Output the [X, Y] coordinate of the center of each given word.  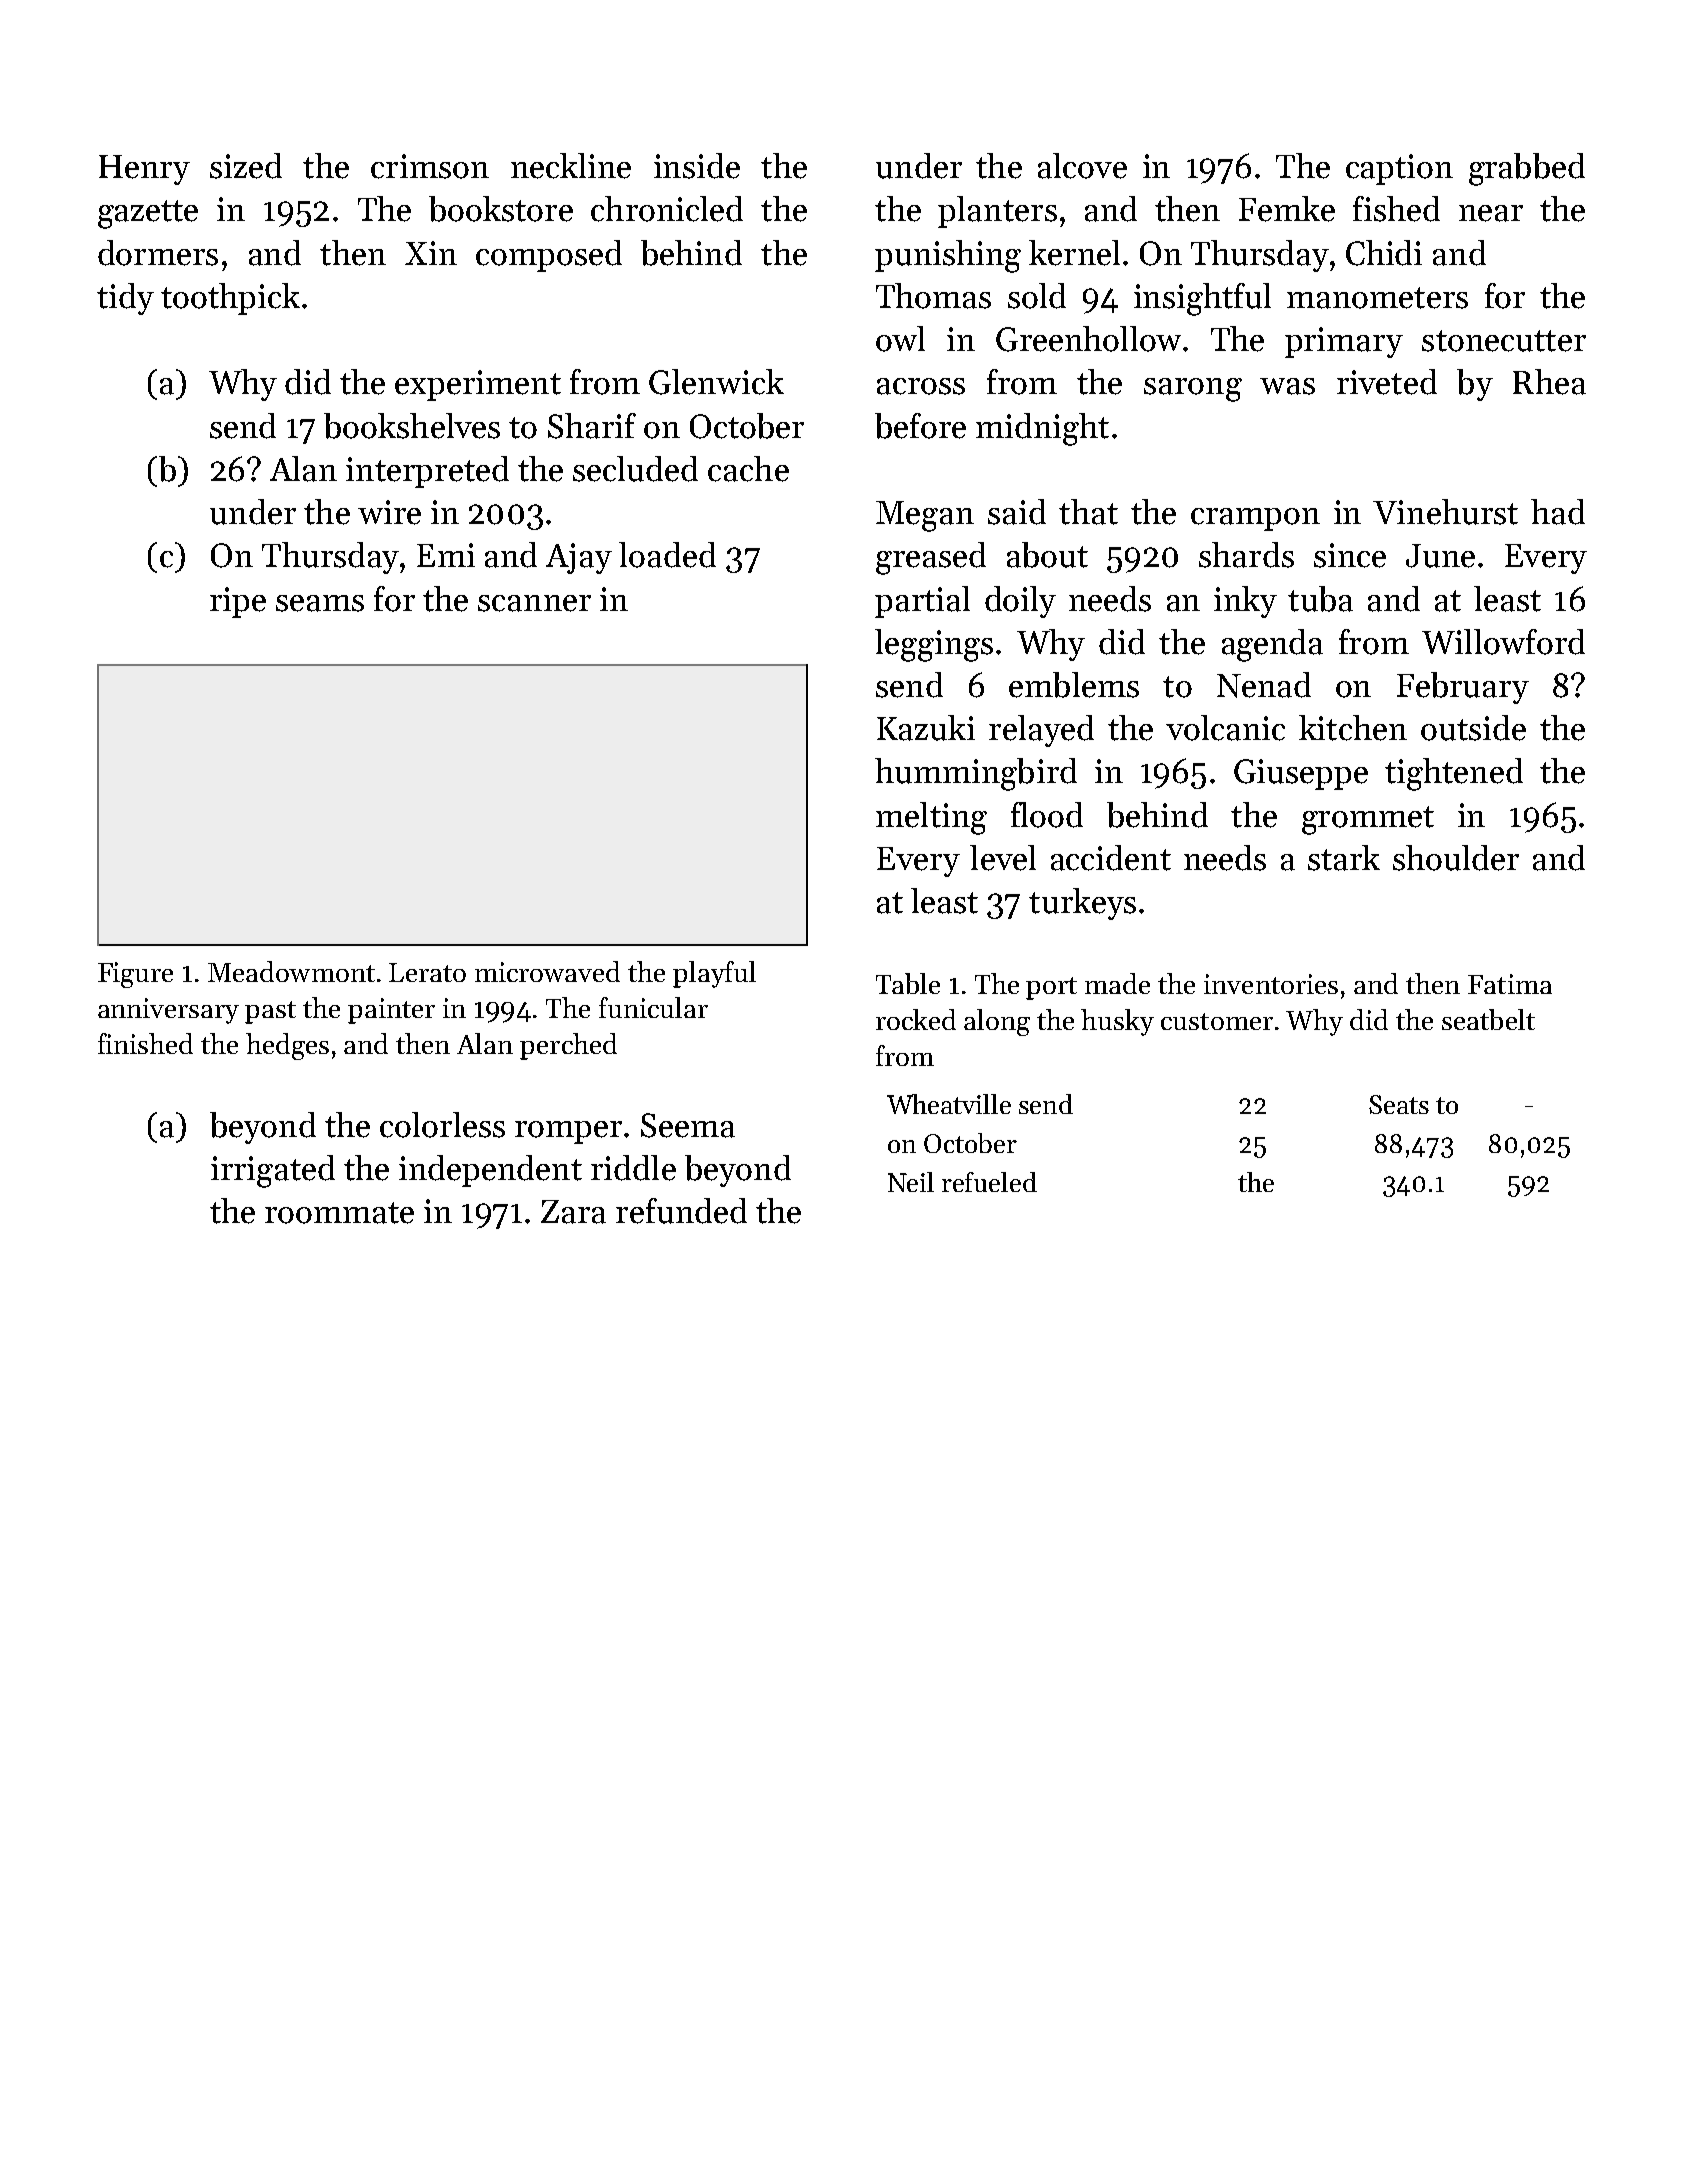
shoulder [1456, 858]
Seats [1399, 1104]
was [1287, 386]
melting [931, 818]
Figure [135, 975]
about [1047, 555]
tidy [125, 299]
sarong [1193, 390]
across [921, 386]
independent [490, 1171]
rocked [916, 1019]
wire [389, 512]
